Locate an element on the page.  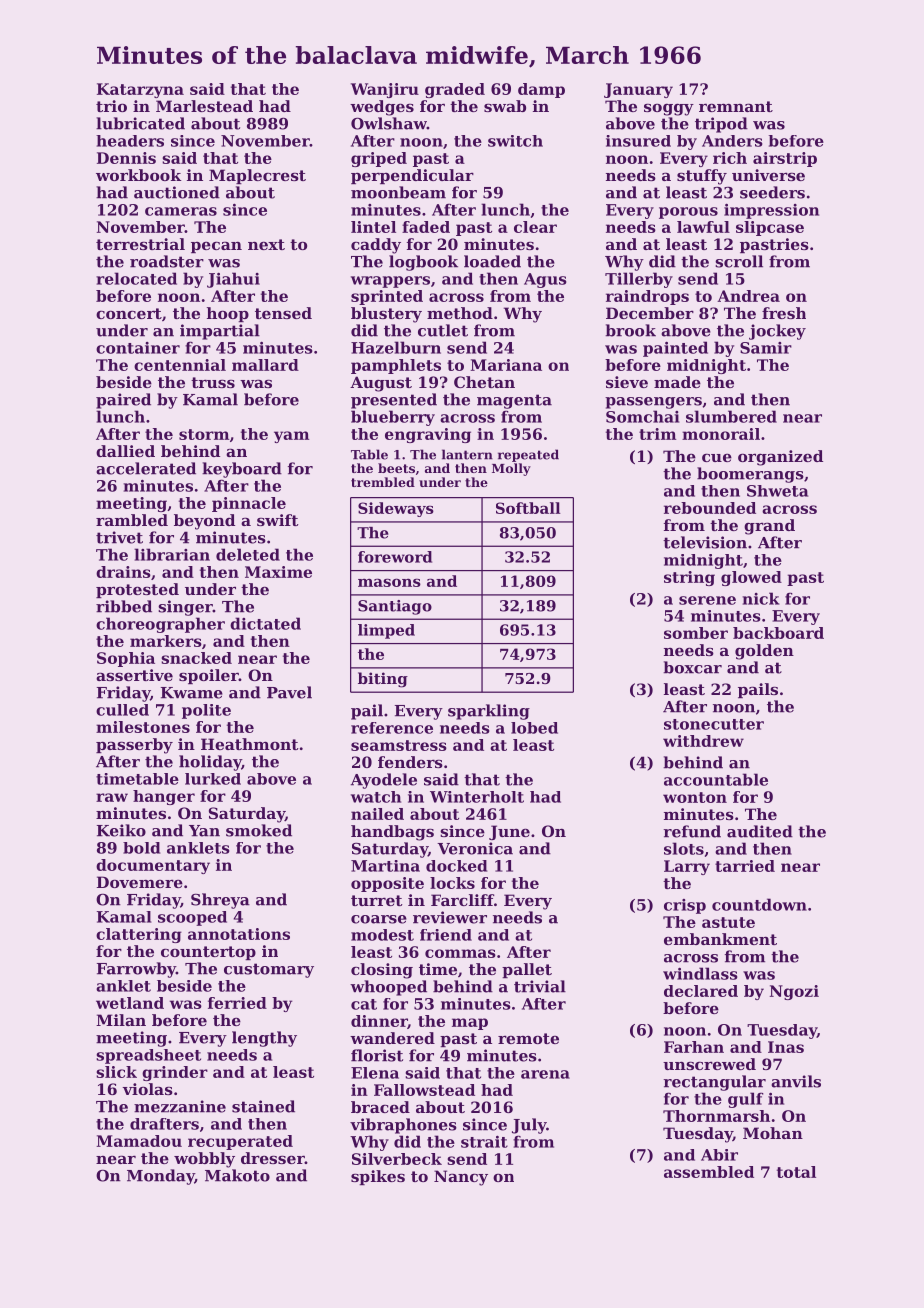
Marlestead is located at coordinates (204, 106).
